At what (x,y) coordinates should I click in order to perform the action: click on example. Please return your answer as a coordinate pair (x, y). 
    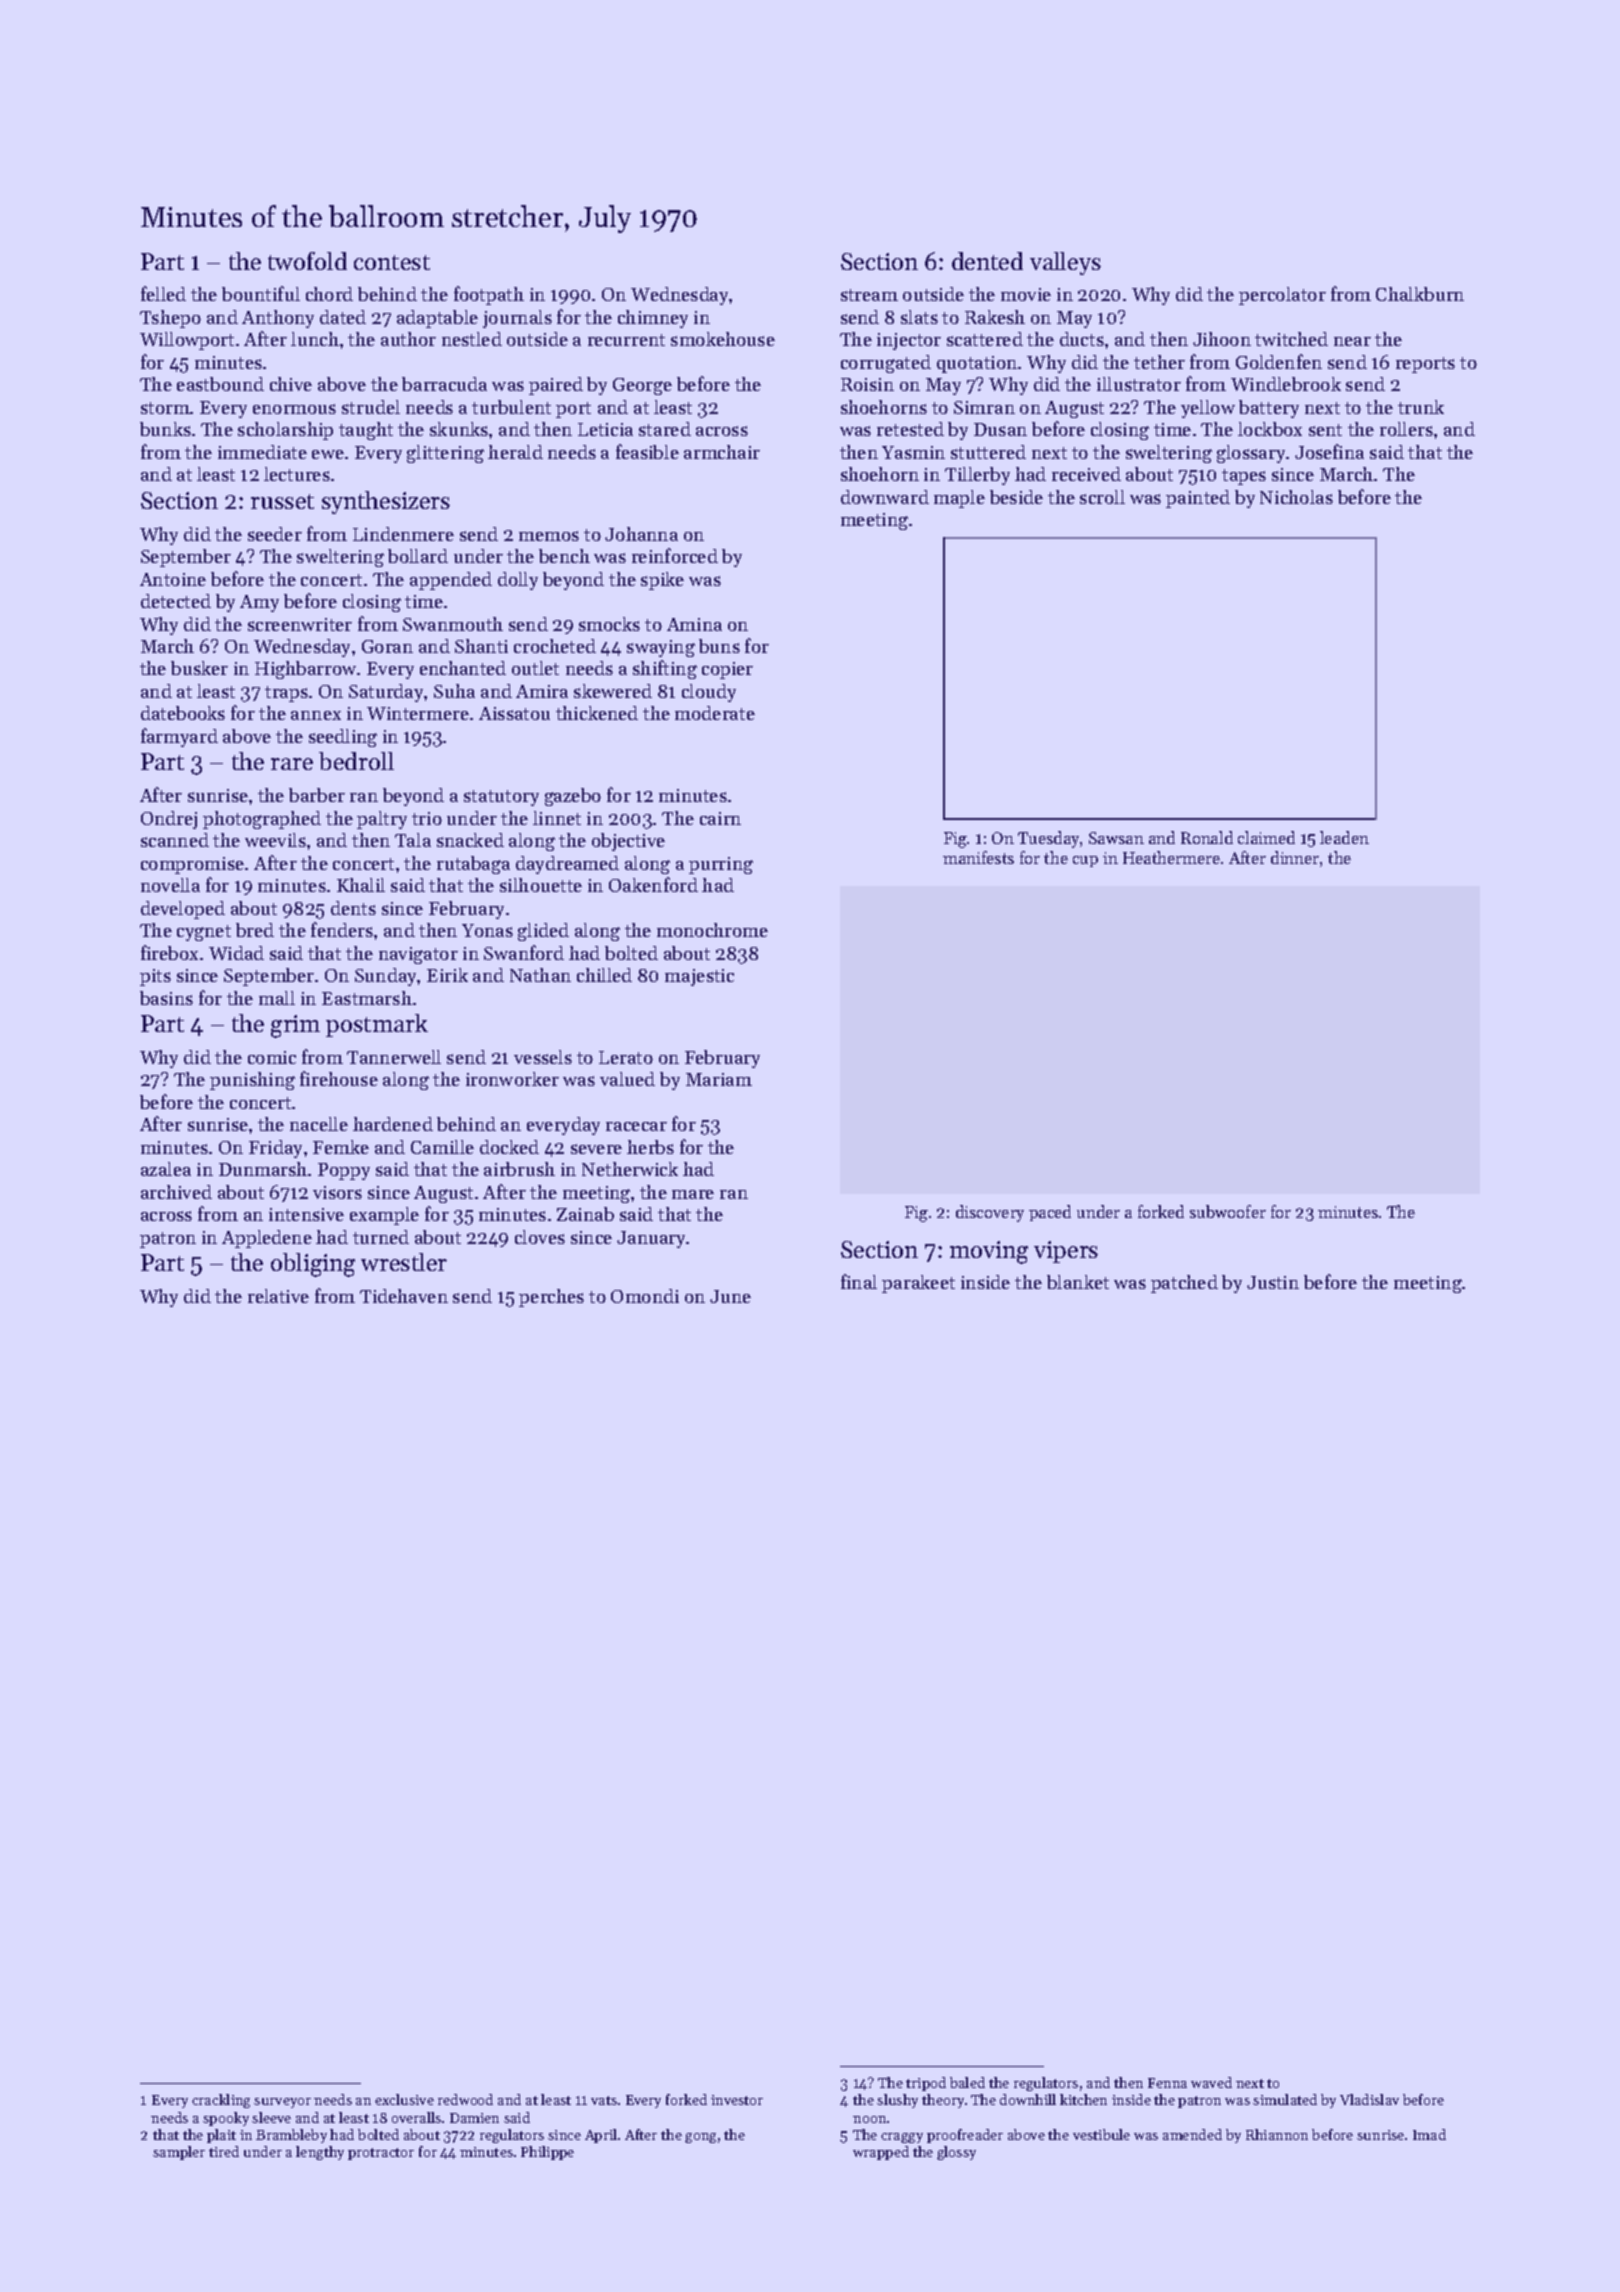
    Looking at the image, I should click on (384, 1216).
